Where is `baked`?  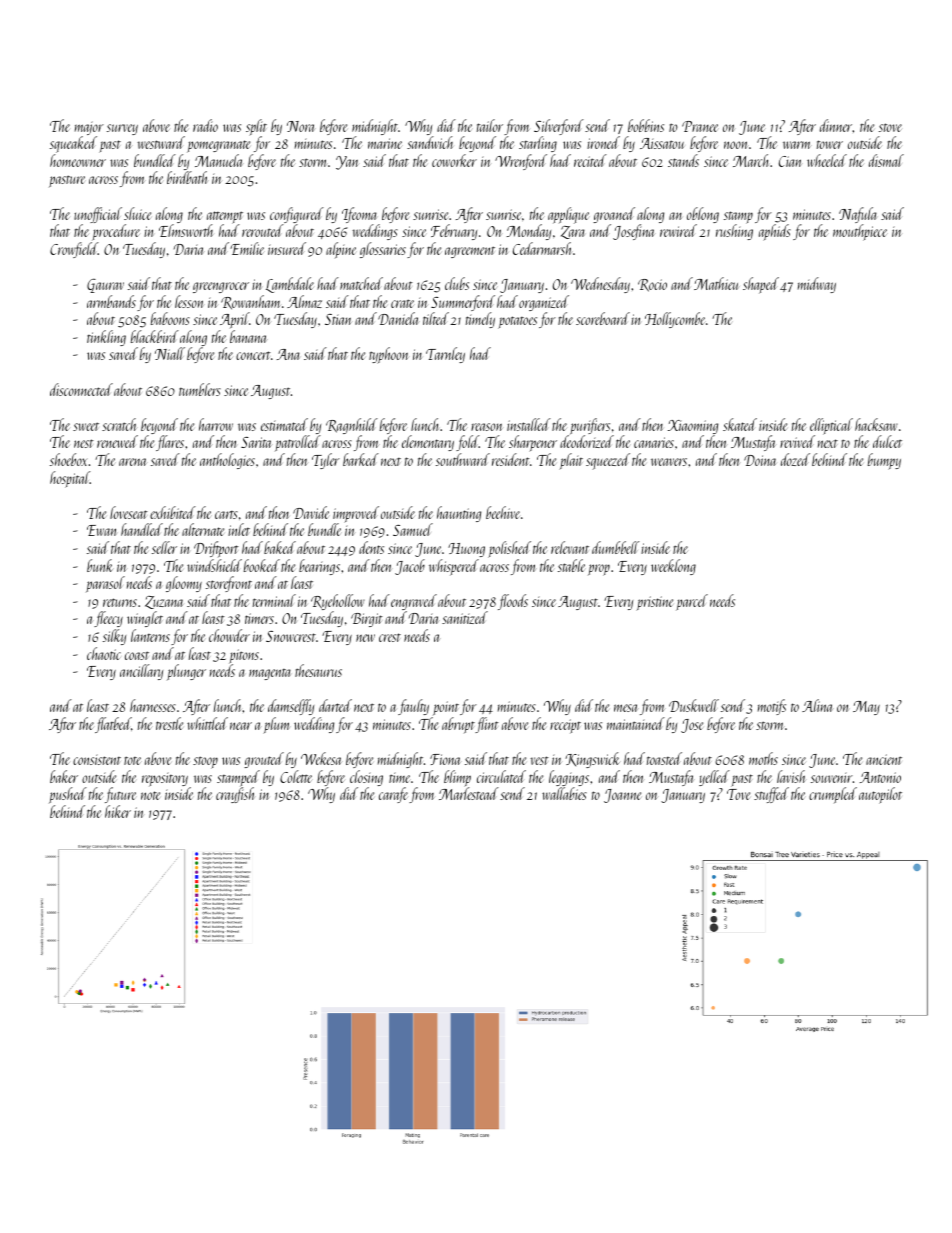
baked is located at coordinates (280, 547).
